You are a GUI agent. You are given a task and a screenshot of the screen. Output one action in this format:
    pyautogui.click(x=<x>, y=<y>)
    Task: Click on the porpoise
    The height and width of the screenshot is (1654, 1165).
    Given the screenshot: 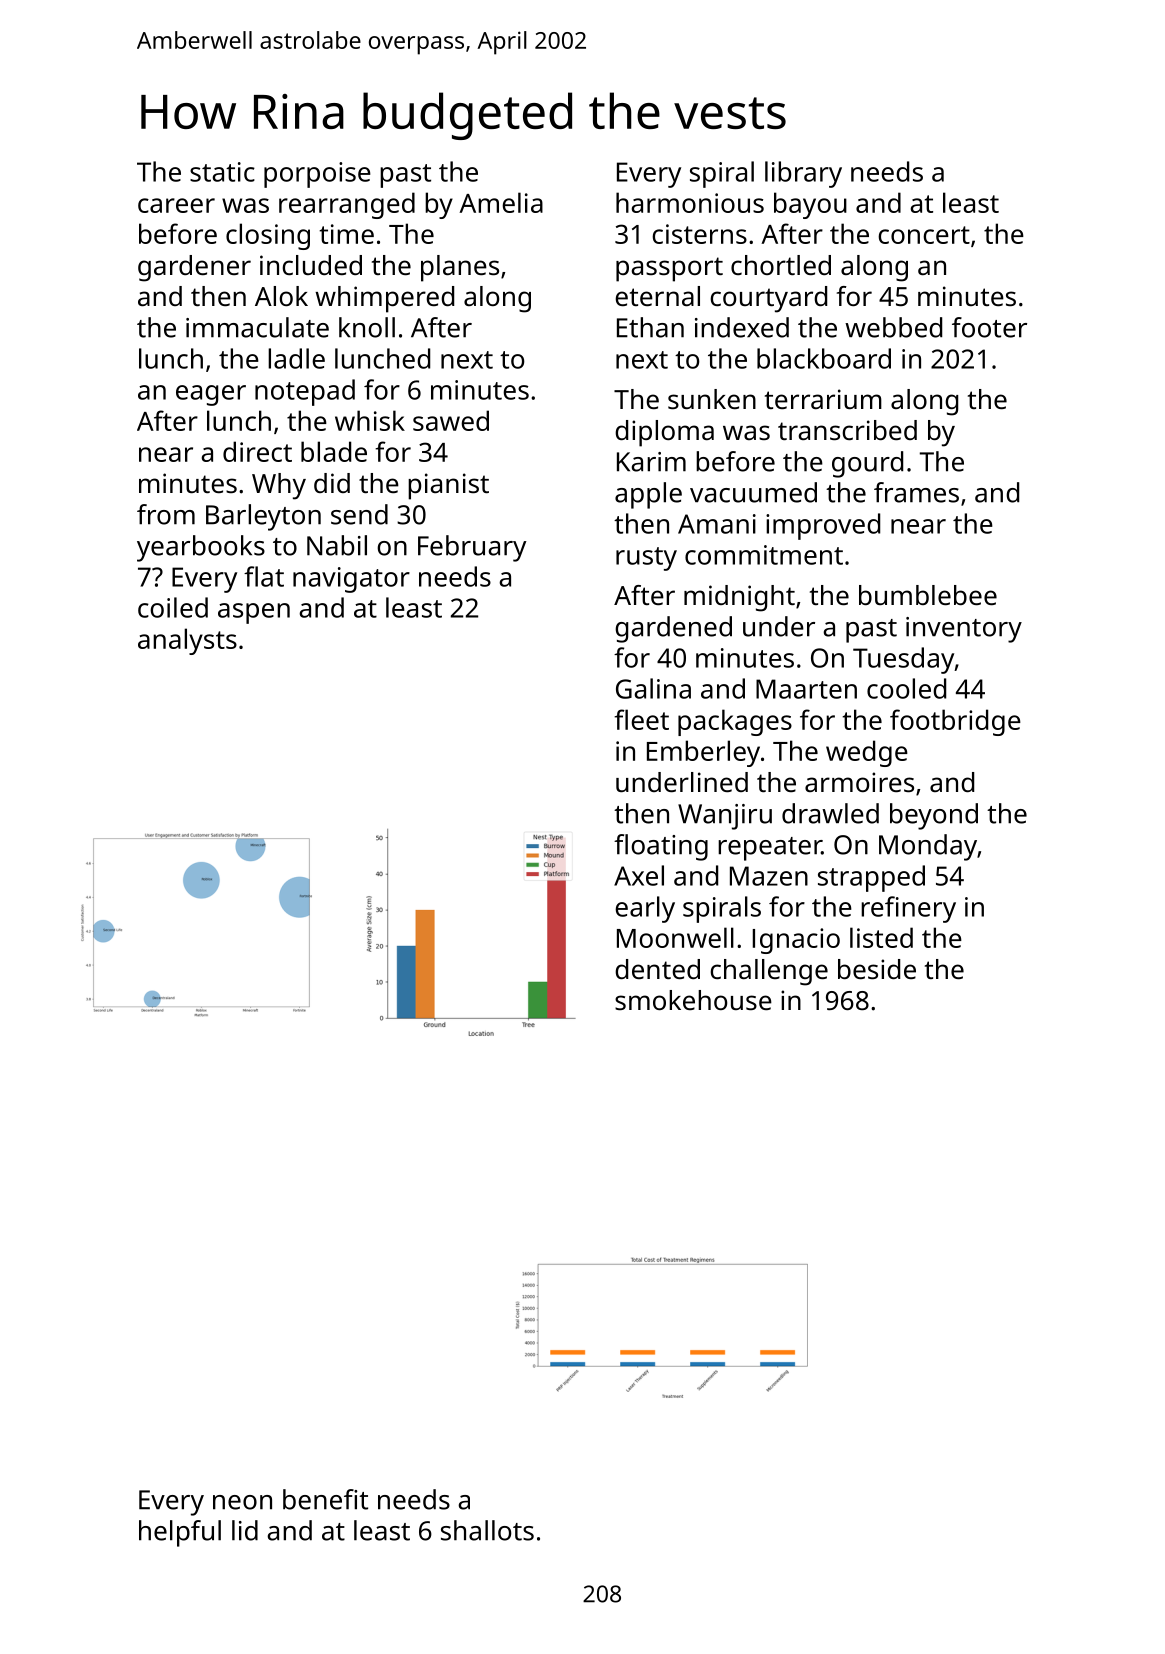 What is the action you would take?
    pyautogui.click(x=317, y=175)
